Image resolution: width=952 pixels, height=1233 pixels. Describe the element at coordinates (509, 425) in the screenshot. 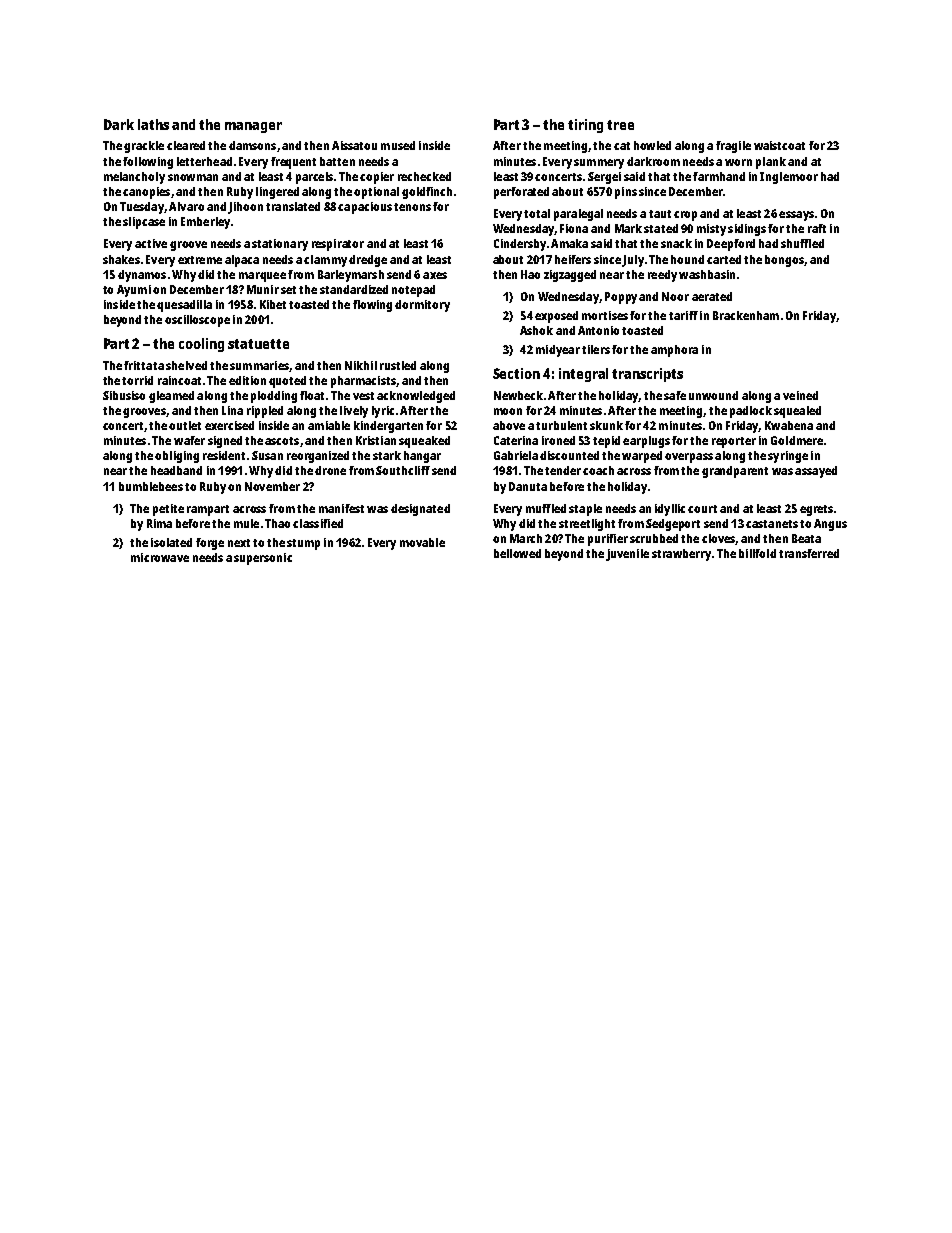

I see `above` at that location.
